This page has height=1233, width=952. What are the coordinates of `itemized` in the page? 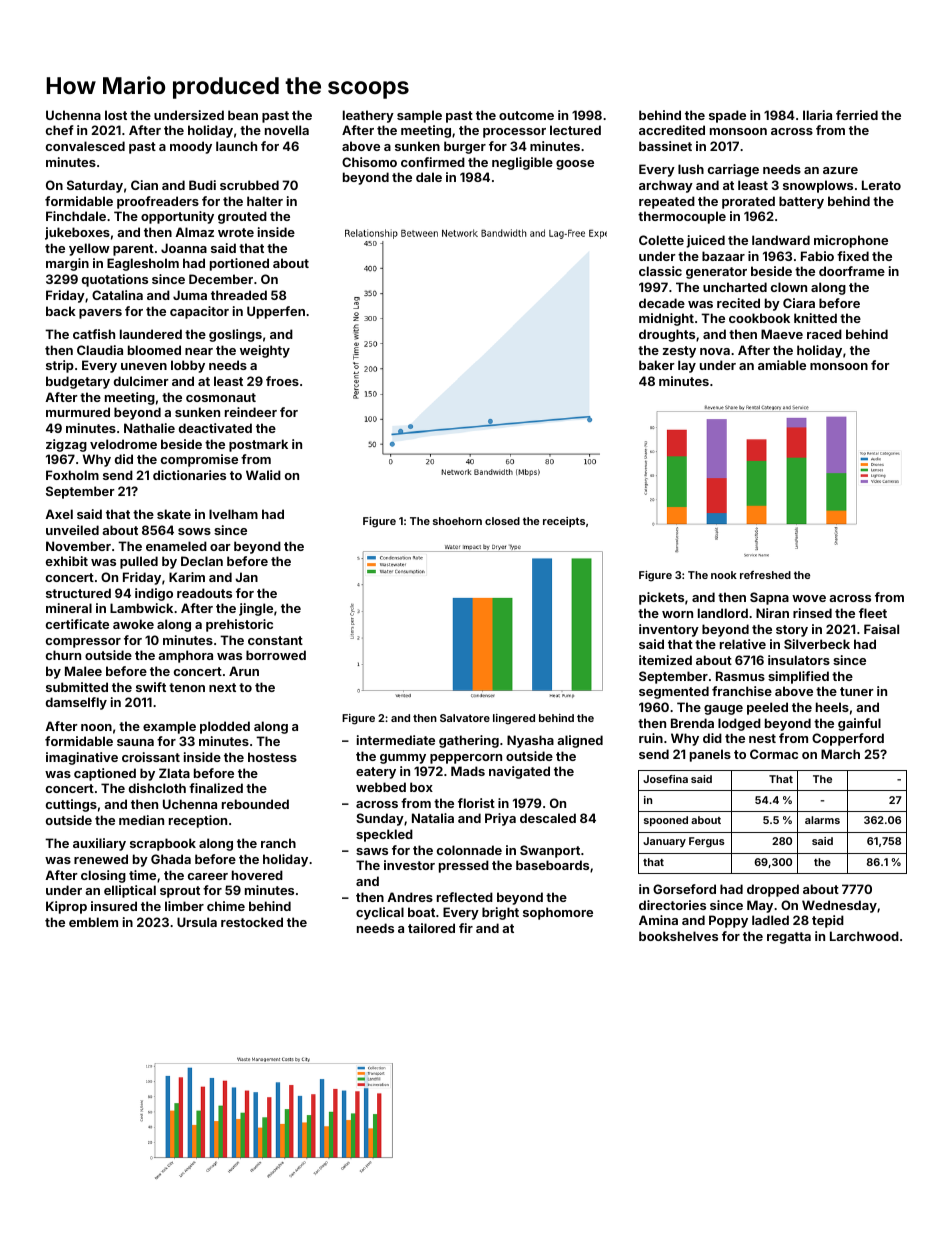 It's located at (665, 660).
